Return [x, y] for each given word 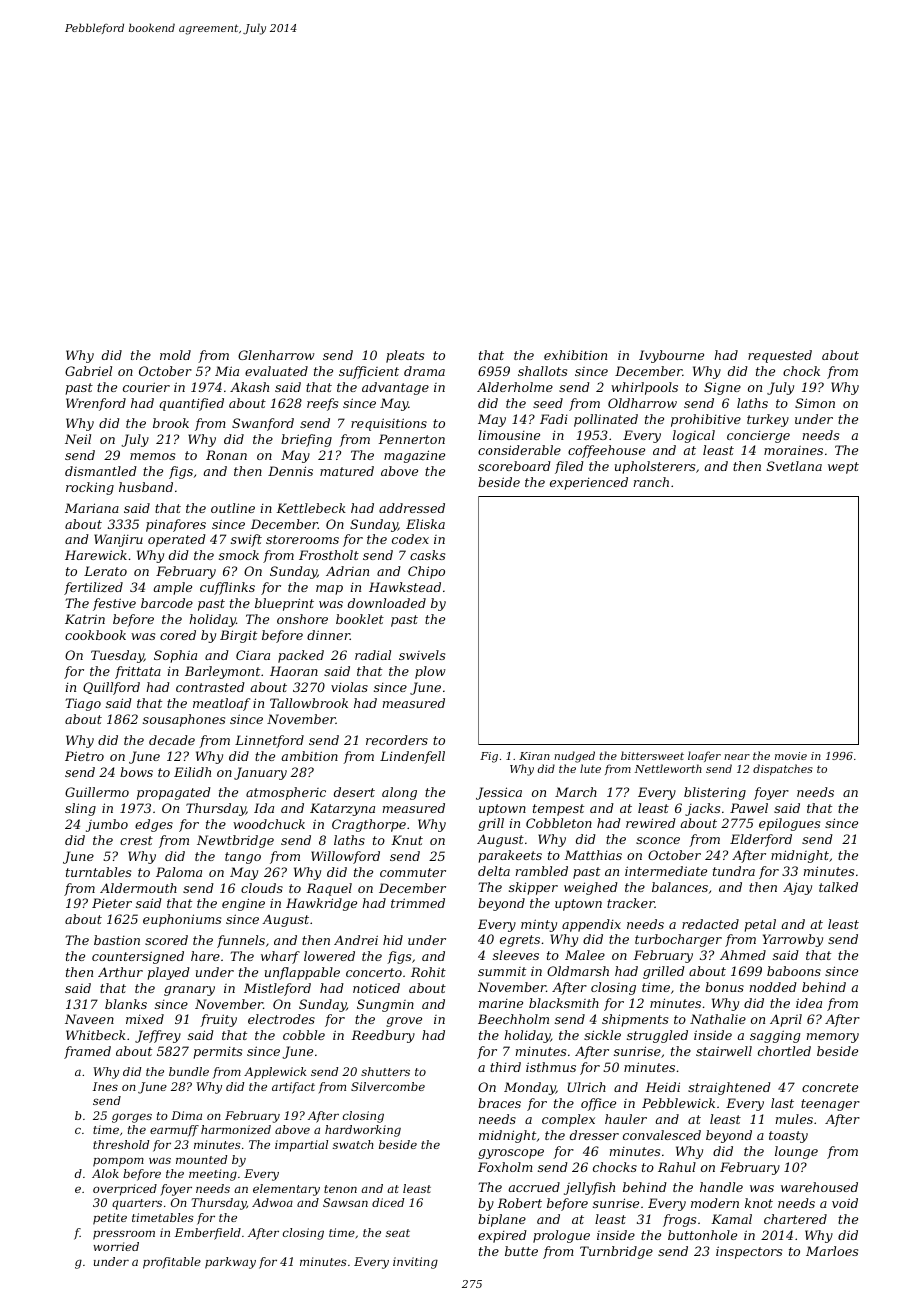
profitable [172, 1263]
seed [548, 403]
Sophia [175, 656]
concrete [830, 1087]
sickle [602, 1035]
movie [791, 756]
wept [843, 468]
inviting [415, 1263]
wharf [280, 957]
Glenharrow [276, 355]
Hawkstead [405, 587]
